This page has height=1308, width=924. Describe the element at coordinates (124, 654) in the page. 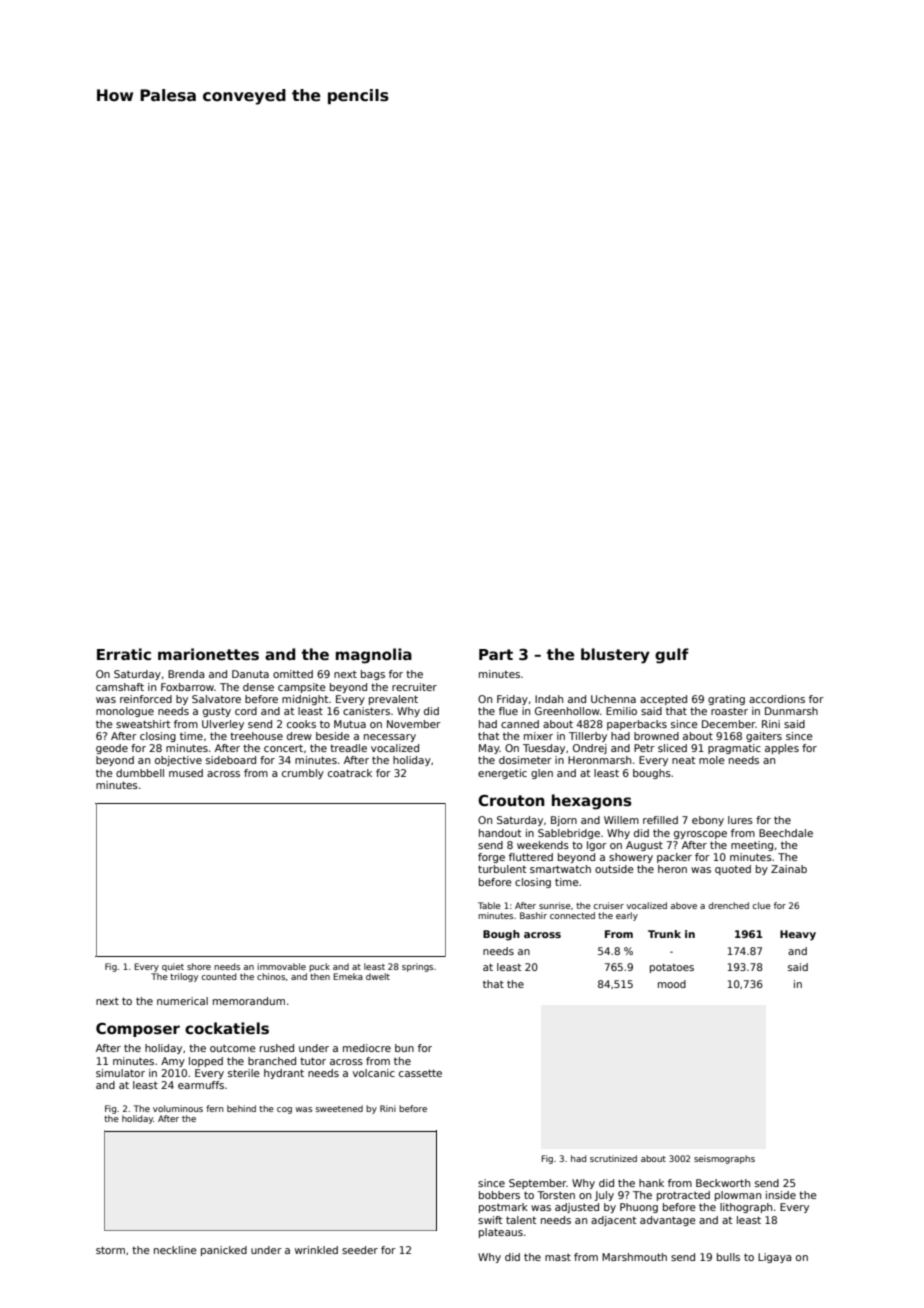

I see `Erratic` at that location.
